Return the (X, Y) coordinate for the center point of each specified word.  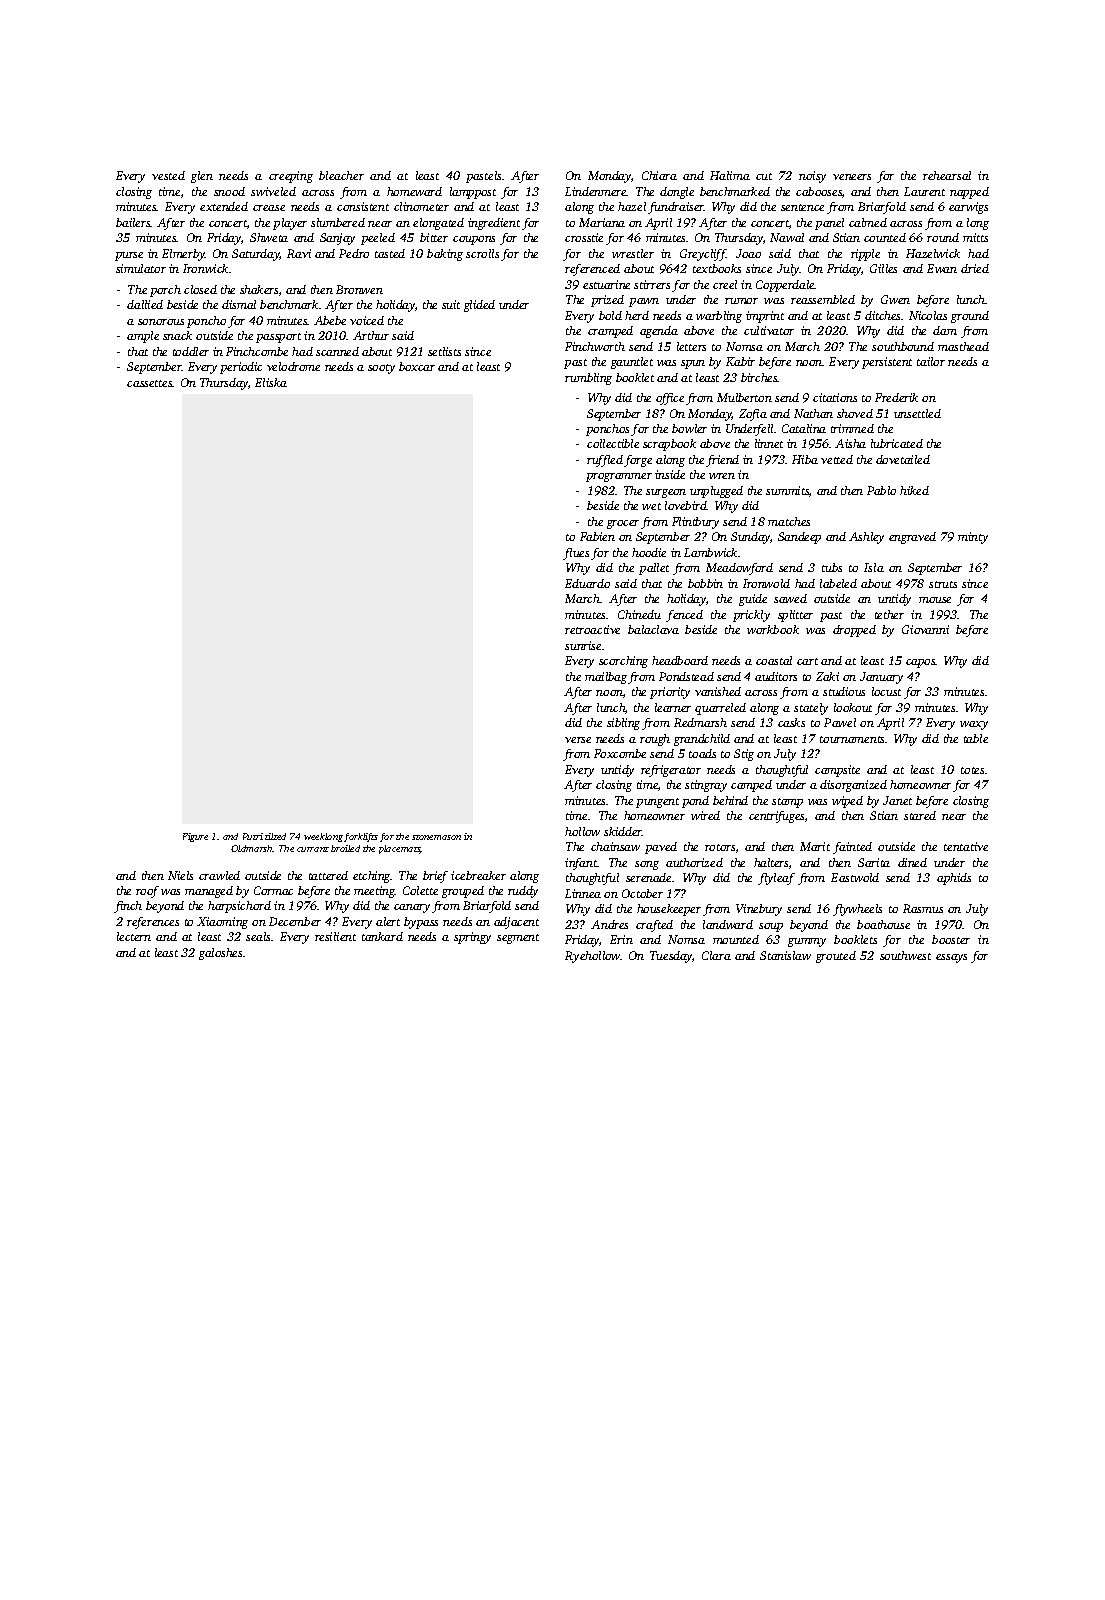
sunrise (583, 645)
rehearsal (947, 175)
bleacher (341, 175)
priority (670, 693)
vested (168, 175)
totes (972, 770)
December (295, 921)
